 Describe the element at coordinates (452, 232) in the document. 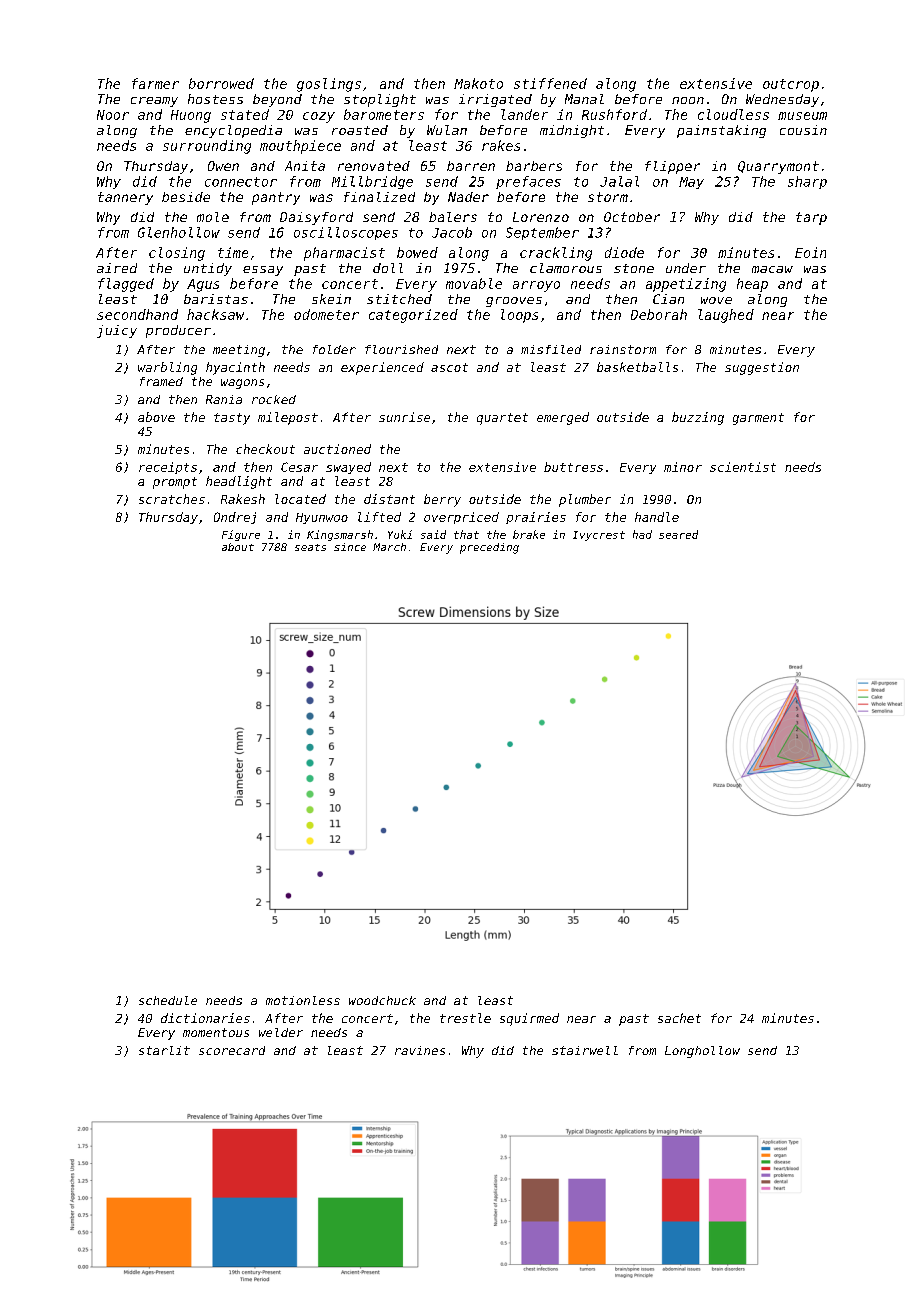

I see `Jacob` at that location.
